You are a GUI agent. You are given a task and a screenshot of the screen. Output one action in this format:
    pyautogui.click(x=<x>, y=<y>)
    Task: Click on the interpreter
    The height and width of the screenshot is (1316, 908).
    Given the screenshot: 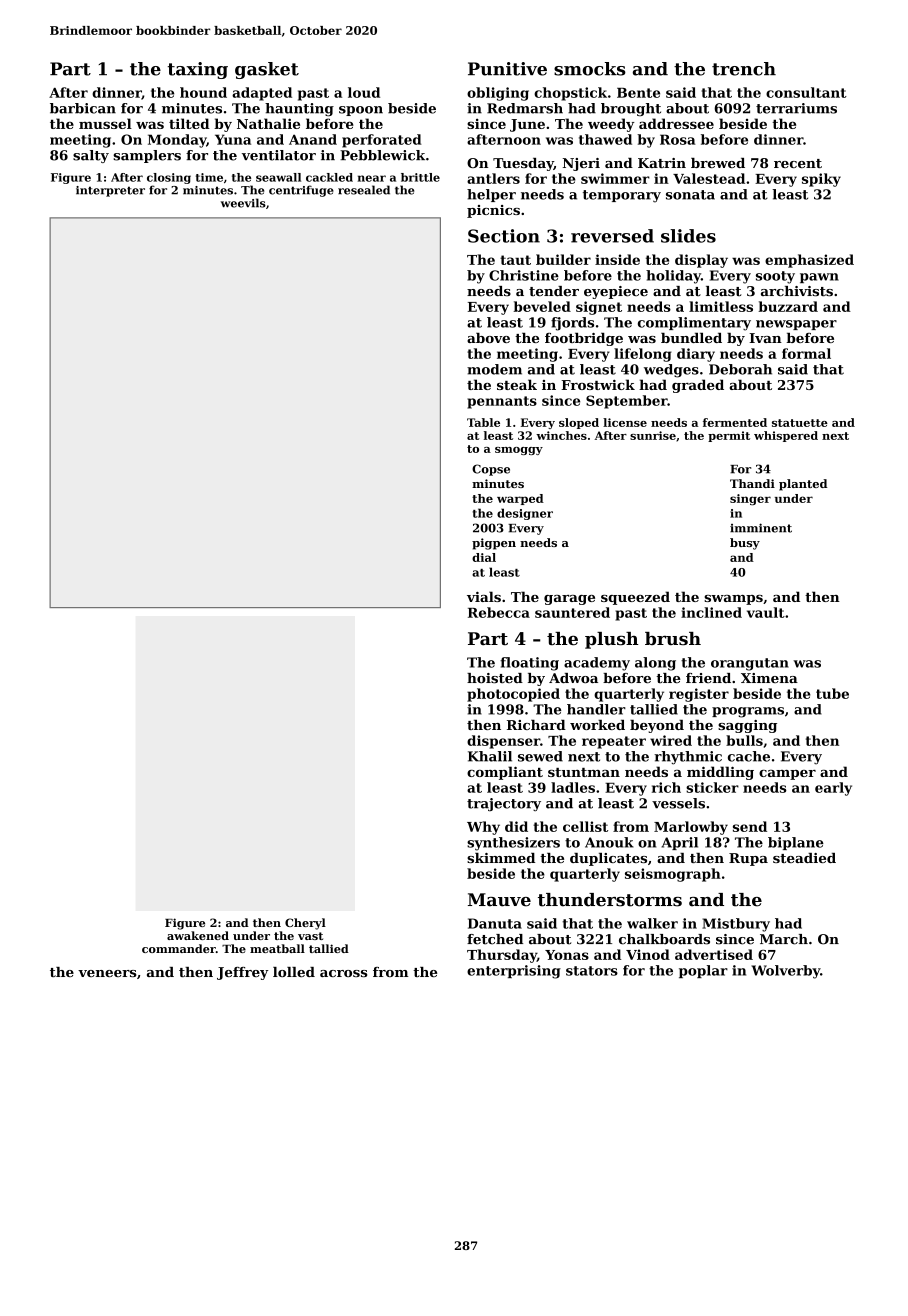 What is the action you would take?
    pyautogui.click(x=110, y=191)
